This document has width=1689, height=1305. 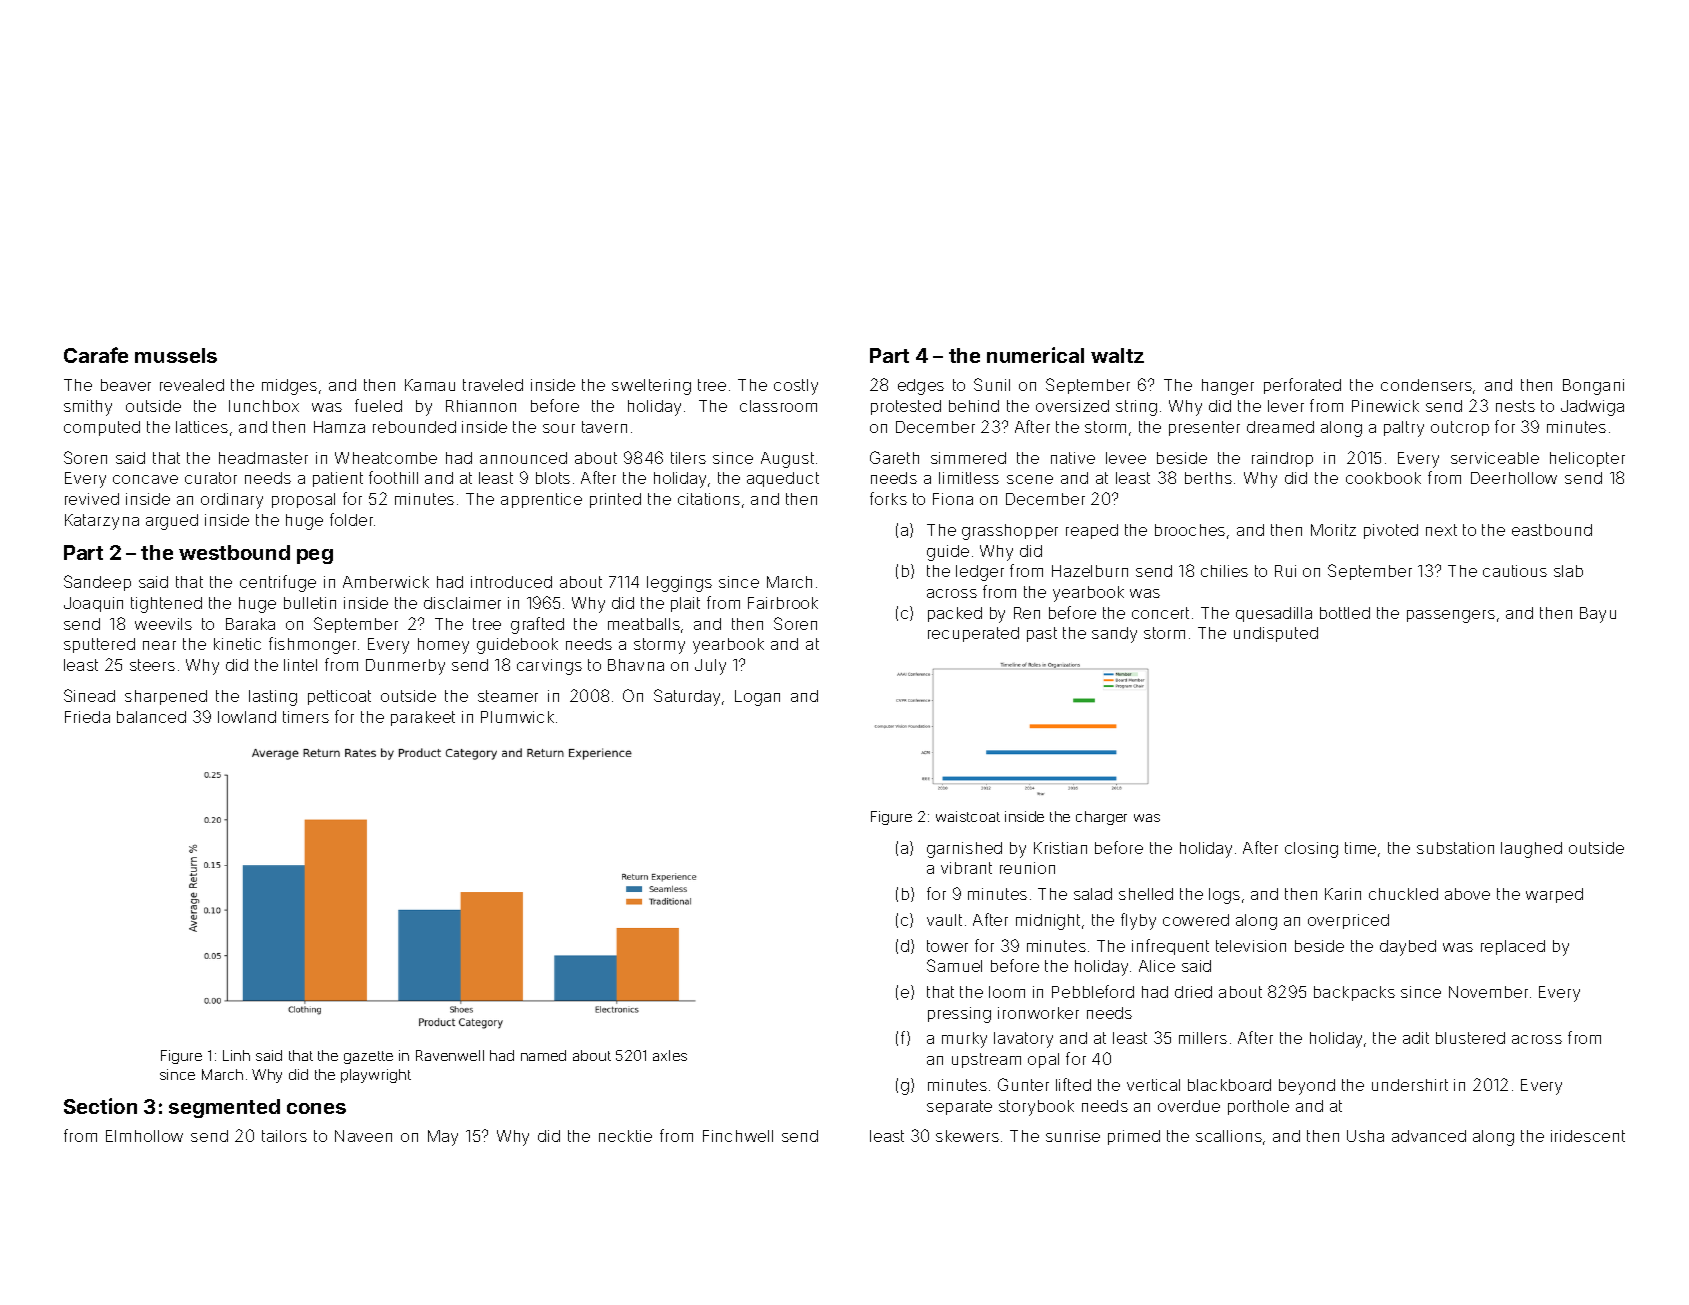 I want to click on Naveen, so click(x=363, y=1136).
